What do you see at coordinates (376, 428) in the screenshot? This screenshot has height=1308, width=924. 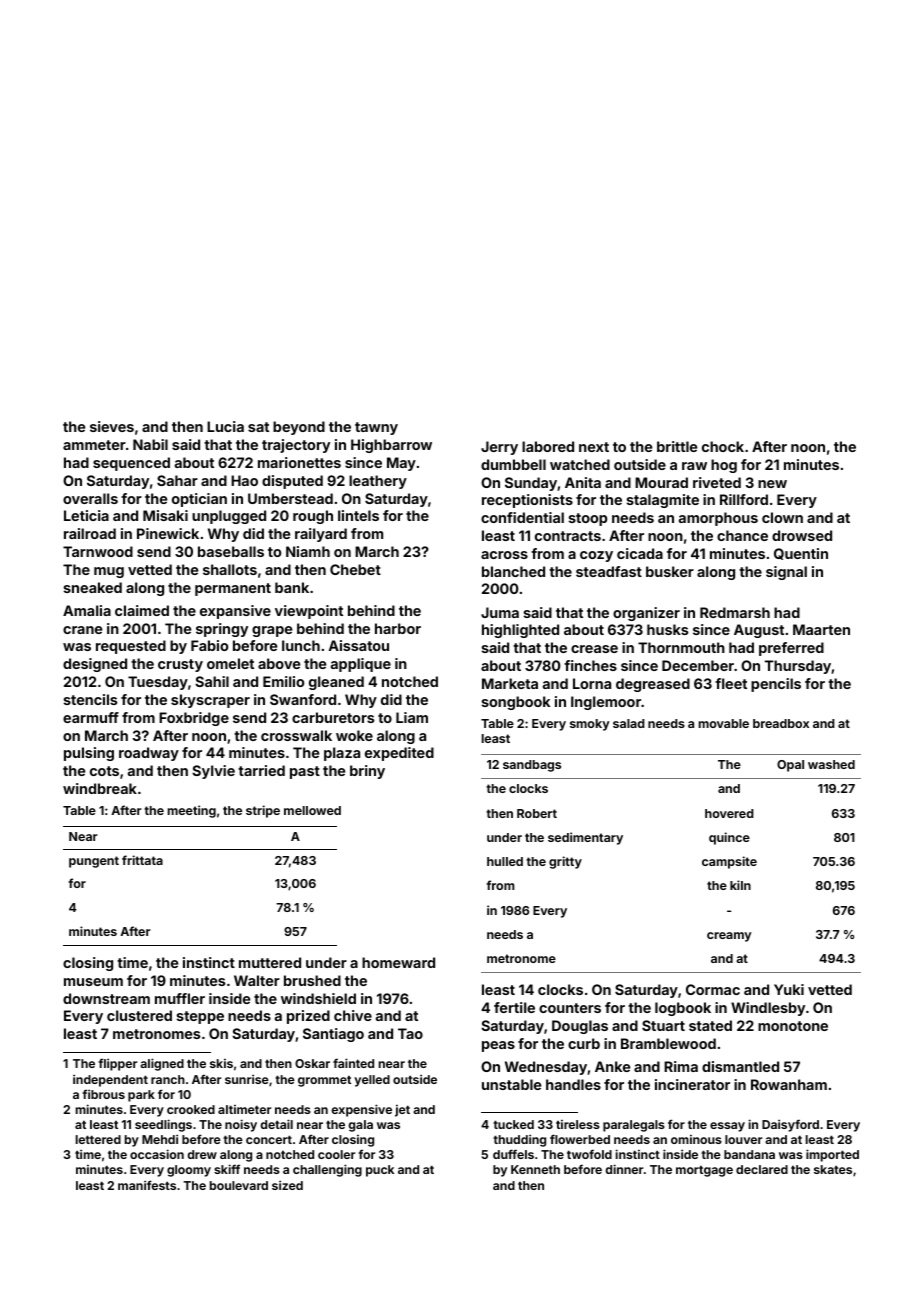 I see `tawny` at bounding box center [376, 428].
